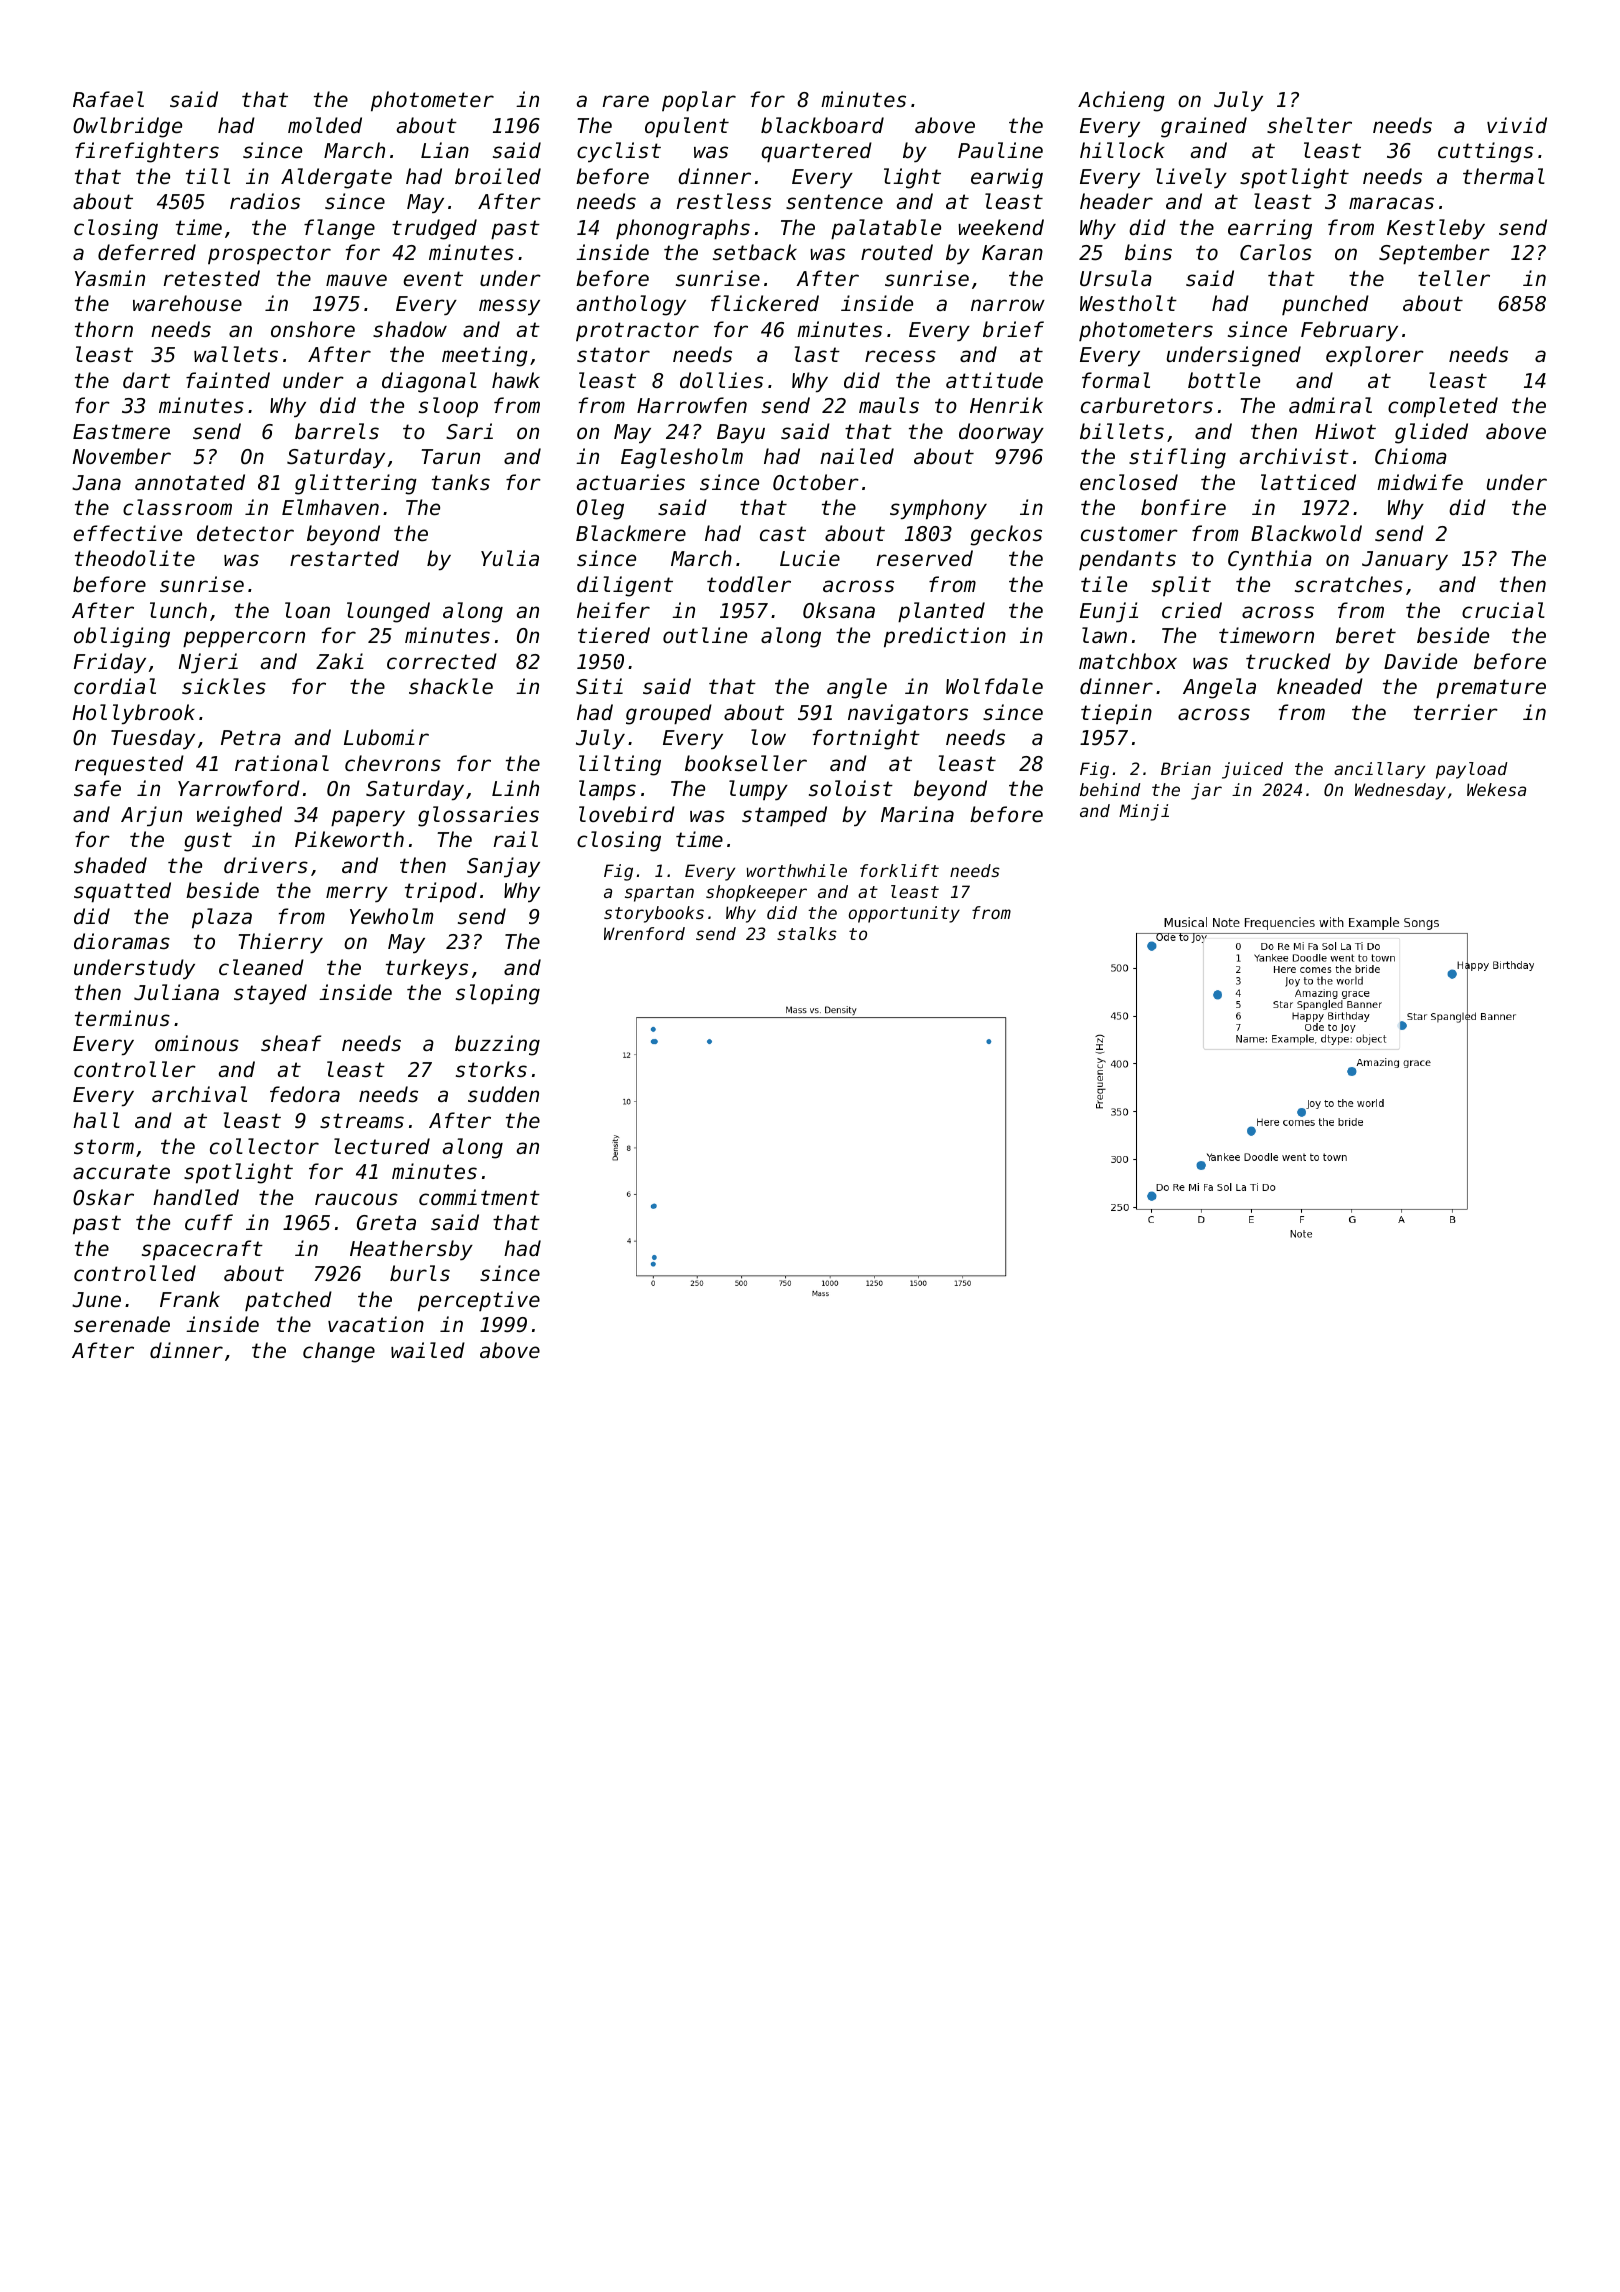 The image size is (1620, 2292). What do you see at coordinates (479, 1197) in the screenshot?
I see `commitment` at bounding box center [479, 1197].
